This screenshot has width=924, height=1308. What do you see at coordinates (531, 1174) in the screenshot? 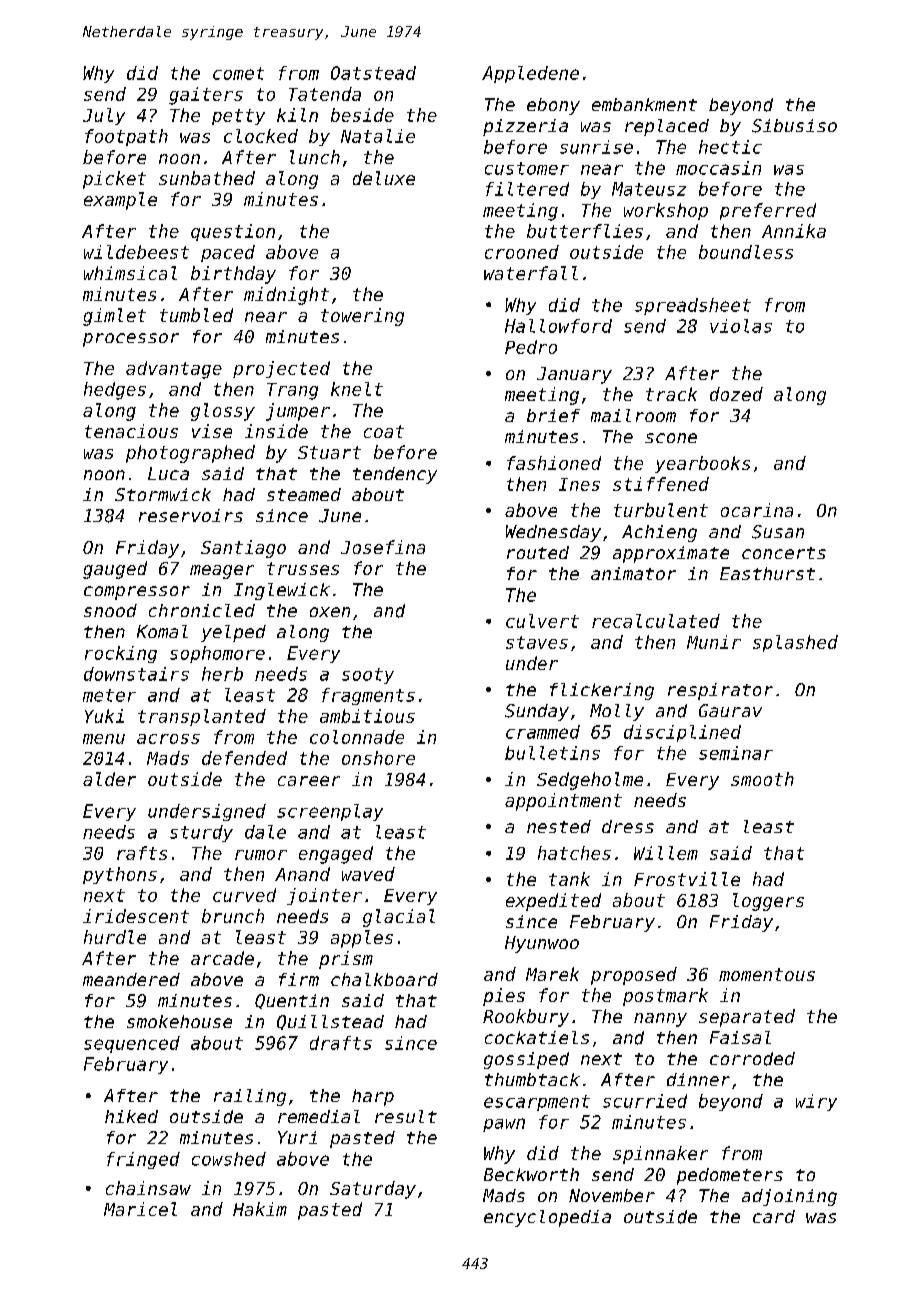
I see `Beckworth` at bounding box center [531, 1174].
